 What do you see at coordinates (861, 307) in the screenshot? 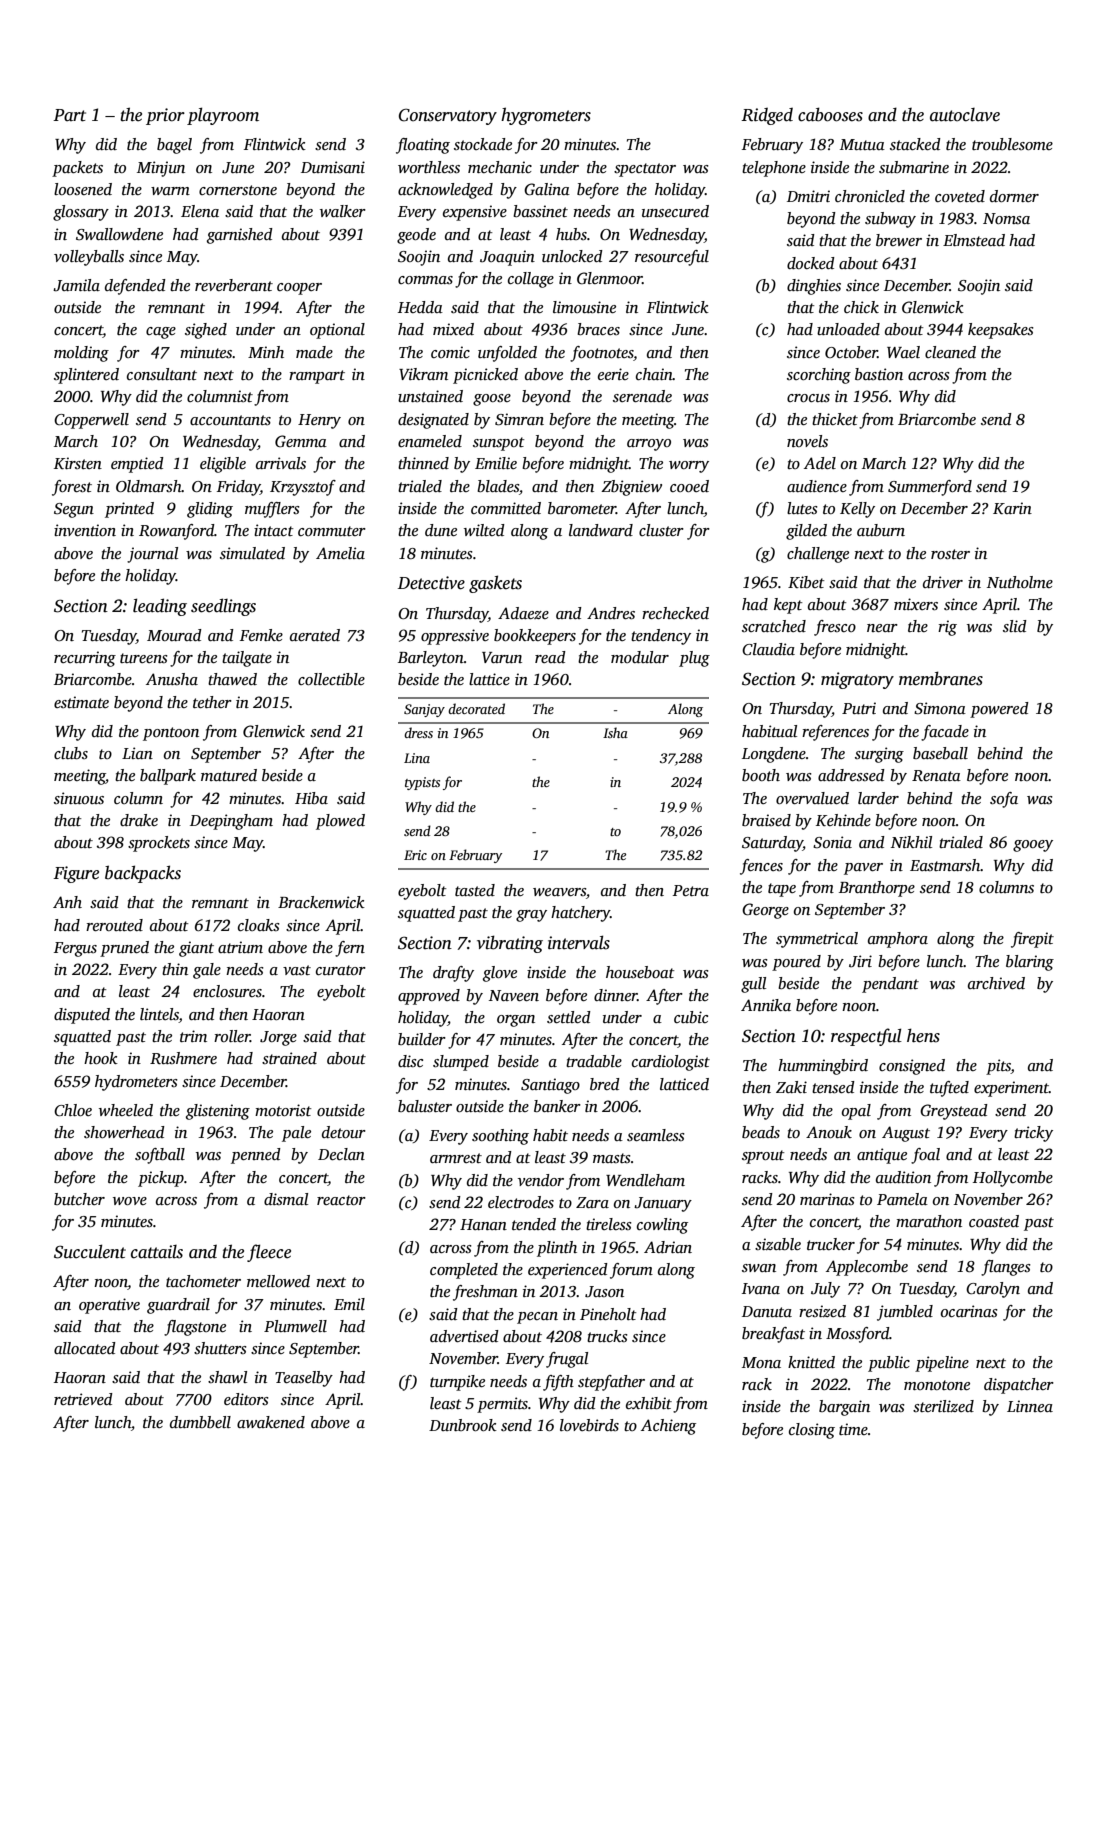
I see `chick` at bounding box center [861, 307].
